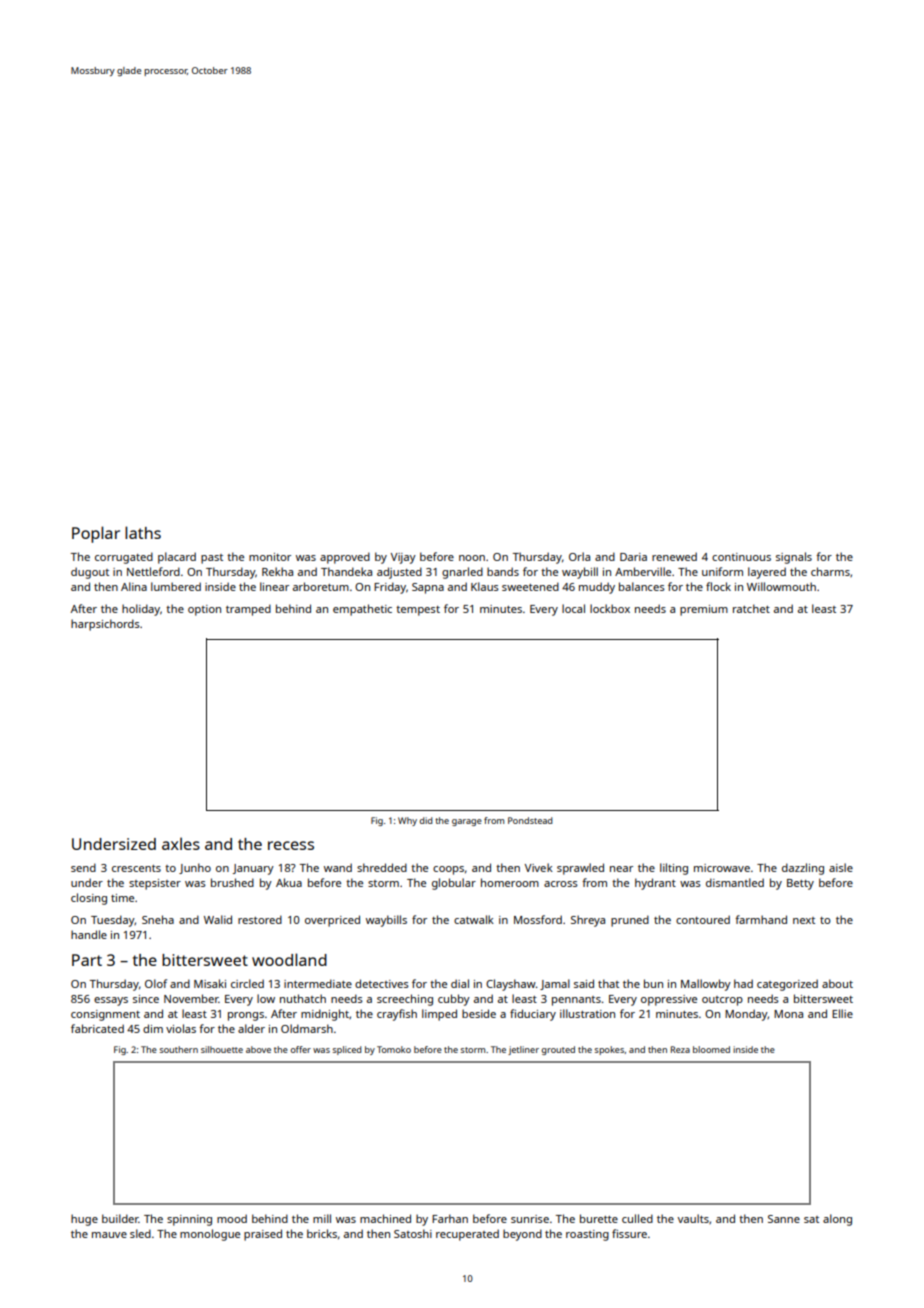 The width and height of the screenshot is (924, 1308). Describe the element at coordinates (181, 843) in the screenshot. I see `axles` at that location.
